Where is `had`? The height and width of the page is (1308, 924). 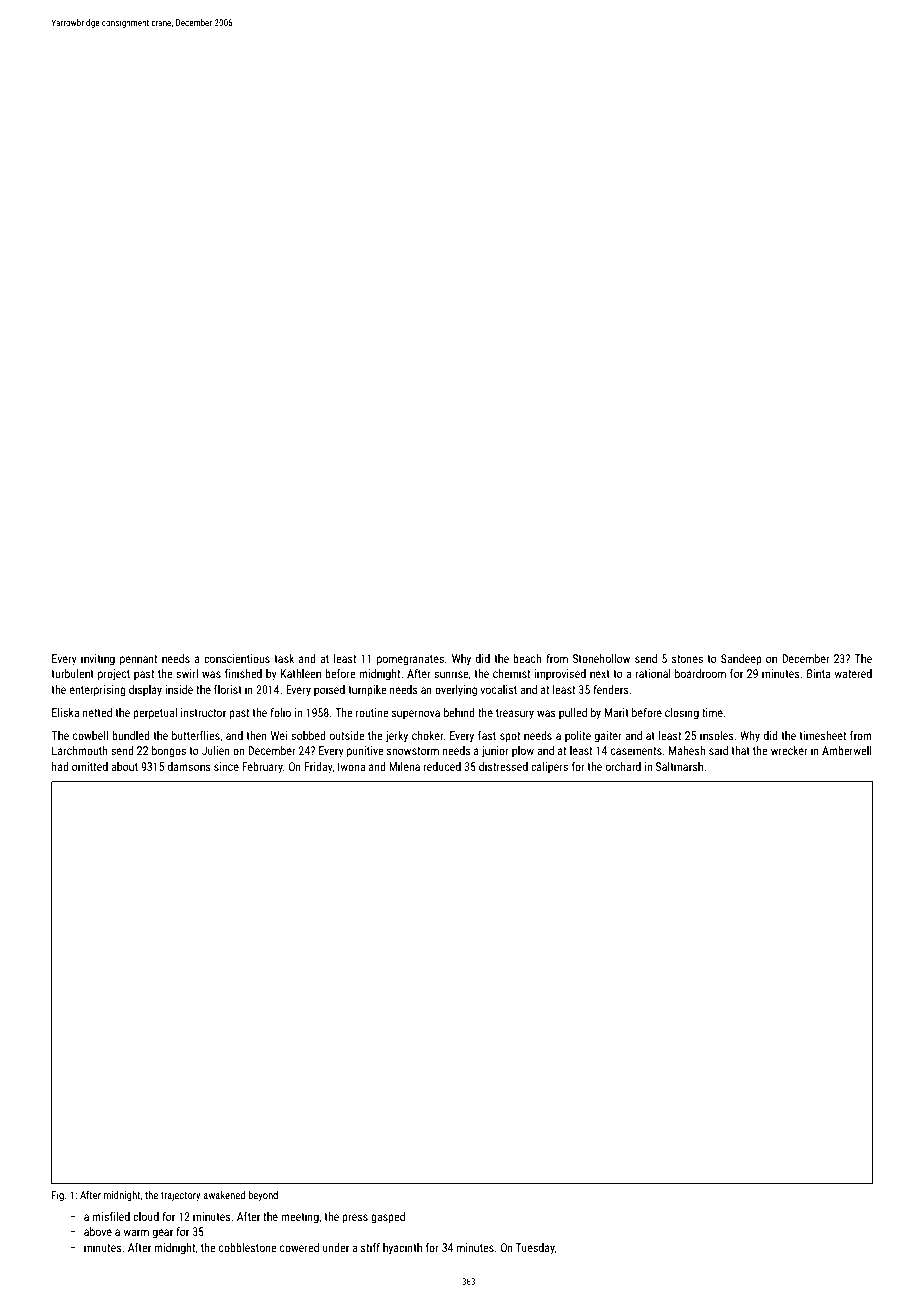
had is located at coordinates (60, 766).
